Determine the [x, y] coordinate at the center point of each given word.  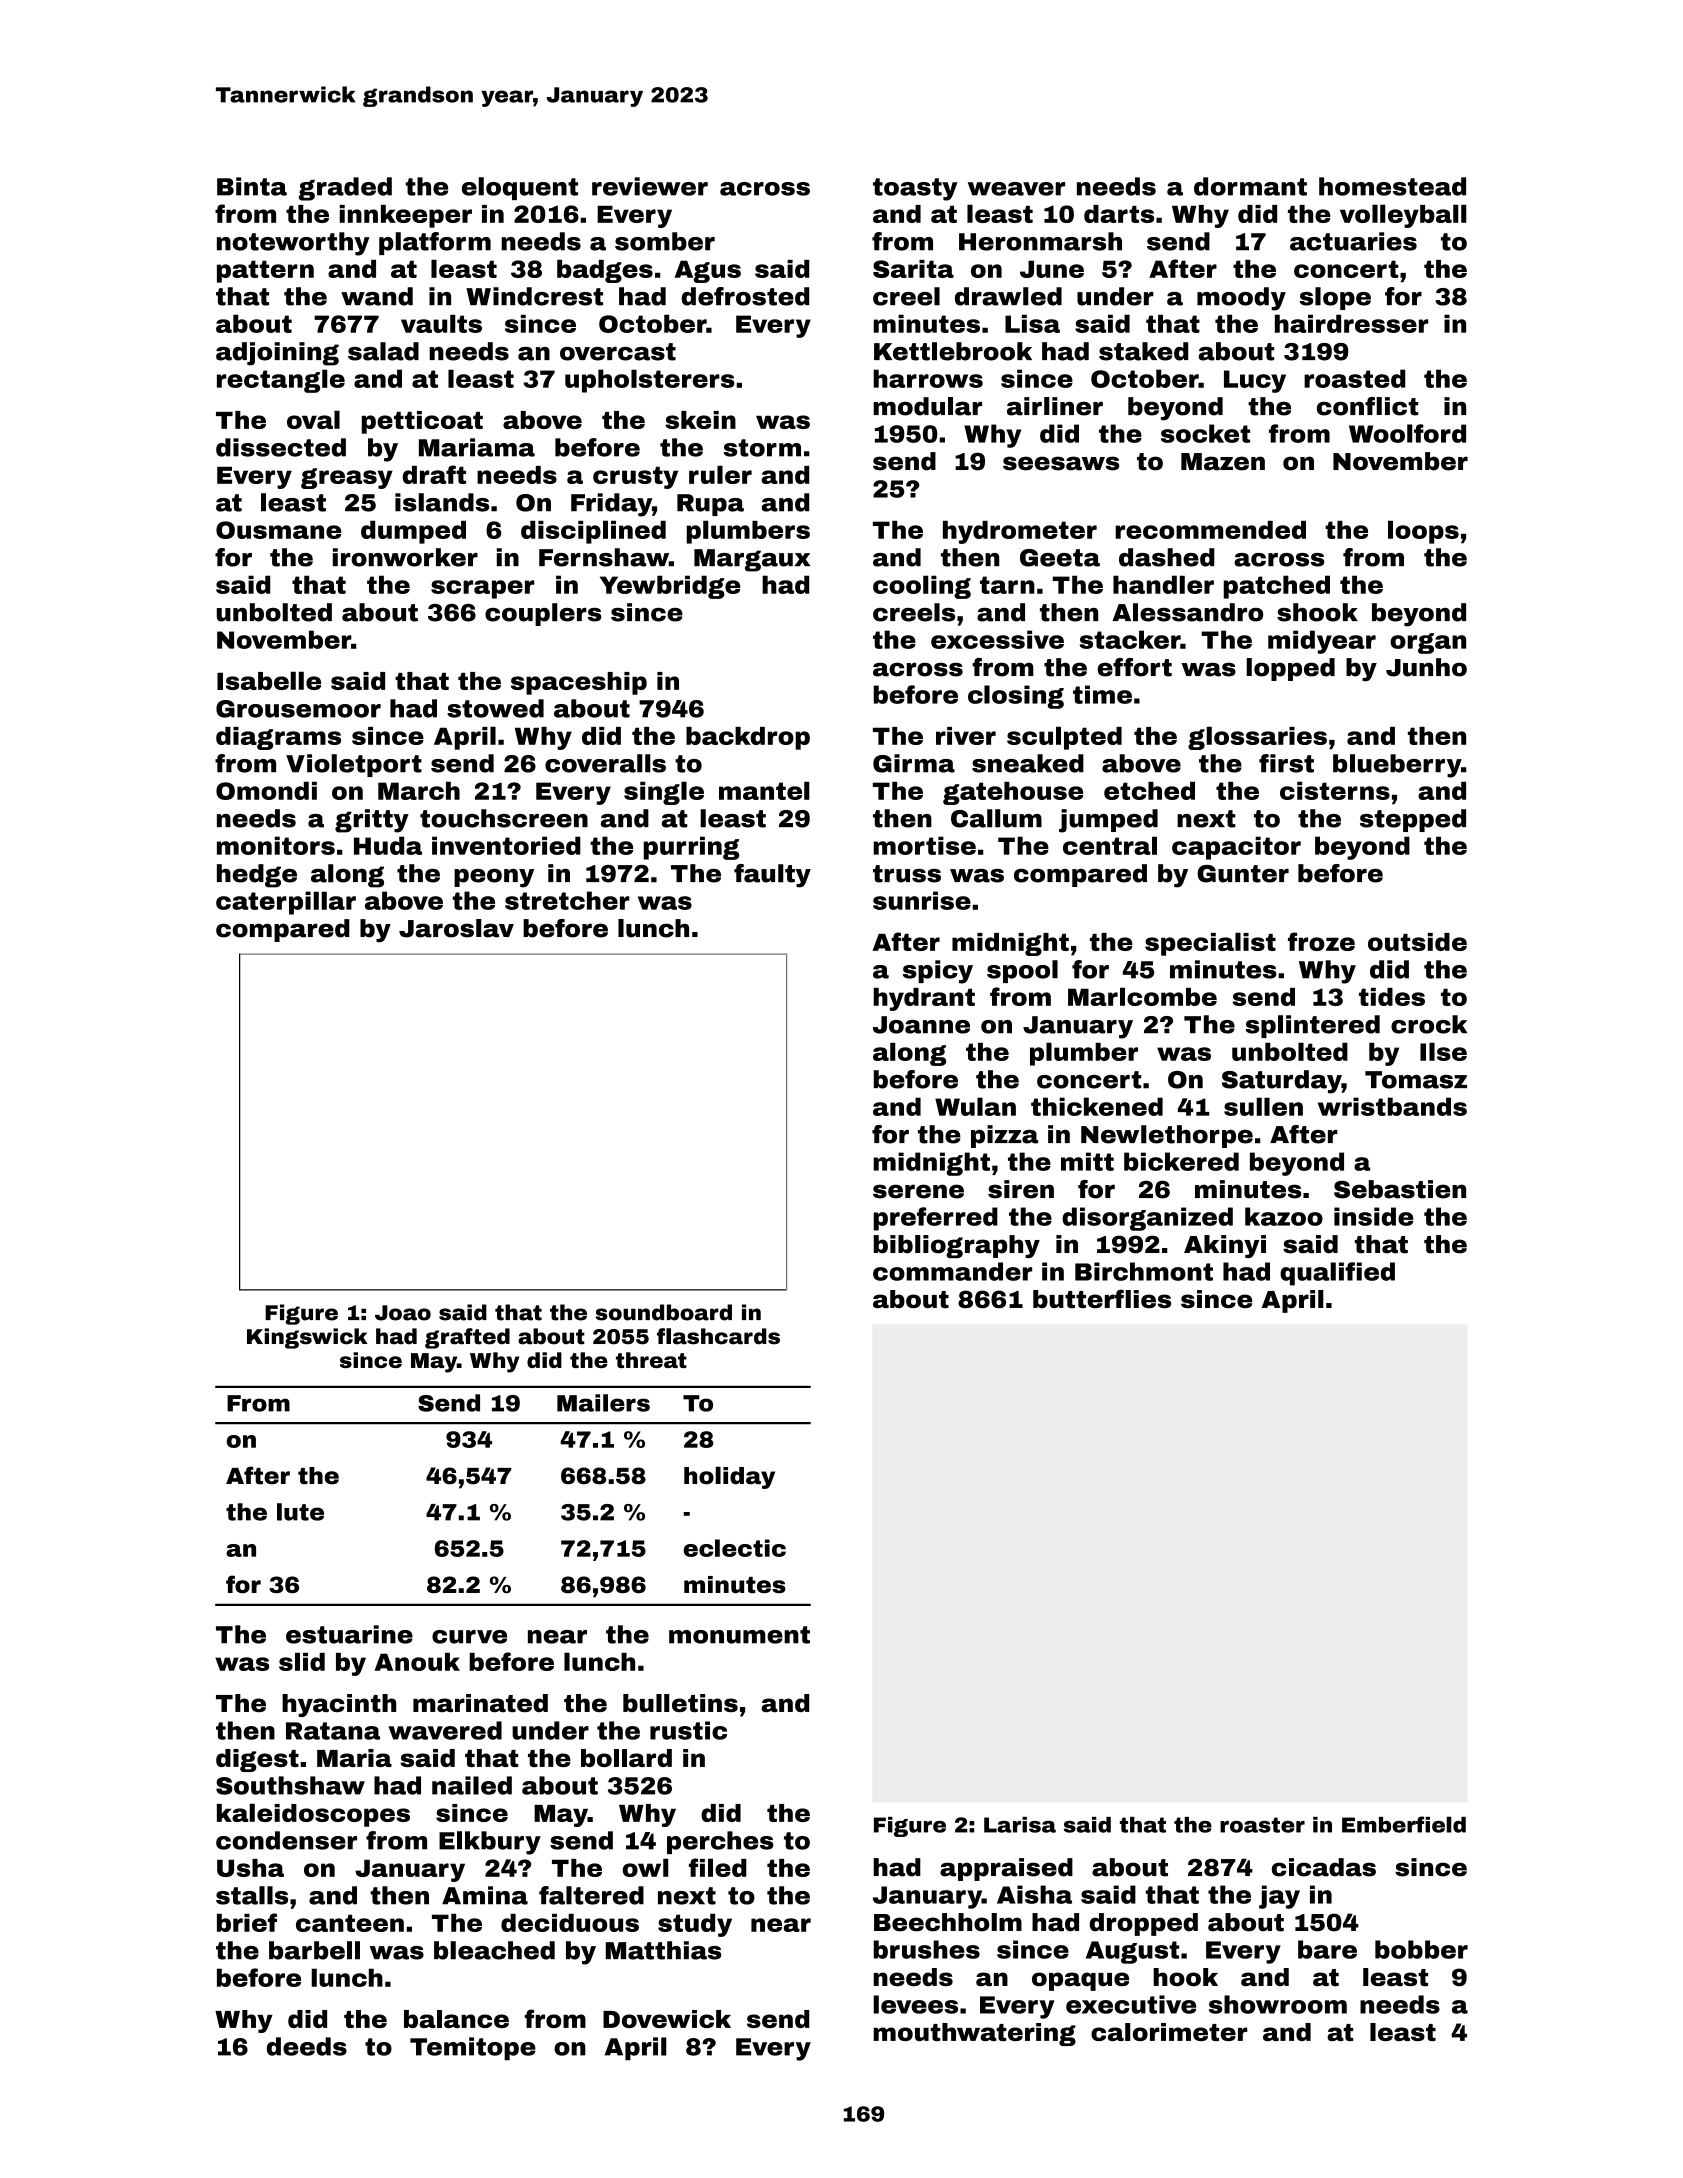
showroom [1278, 2004]
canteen [350, 1923]
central [1110, 845]
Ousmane [278, 530]
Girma [914, 763]
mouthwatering [974, 2034]
